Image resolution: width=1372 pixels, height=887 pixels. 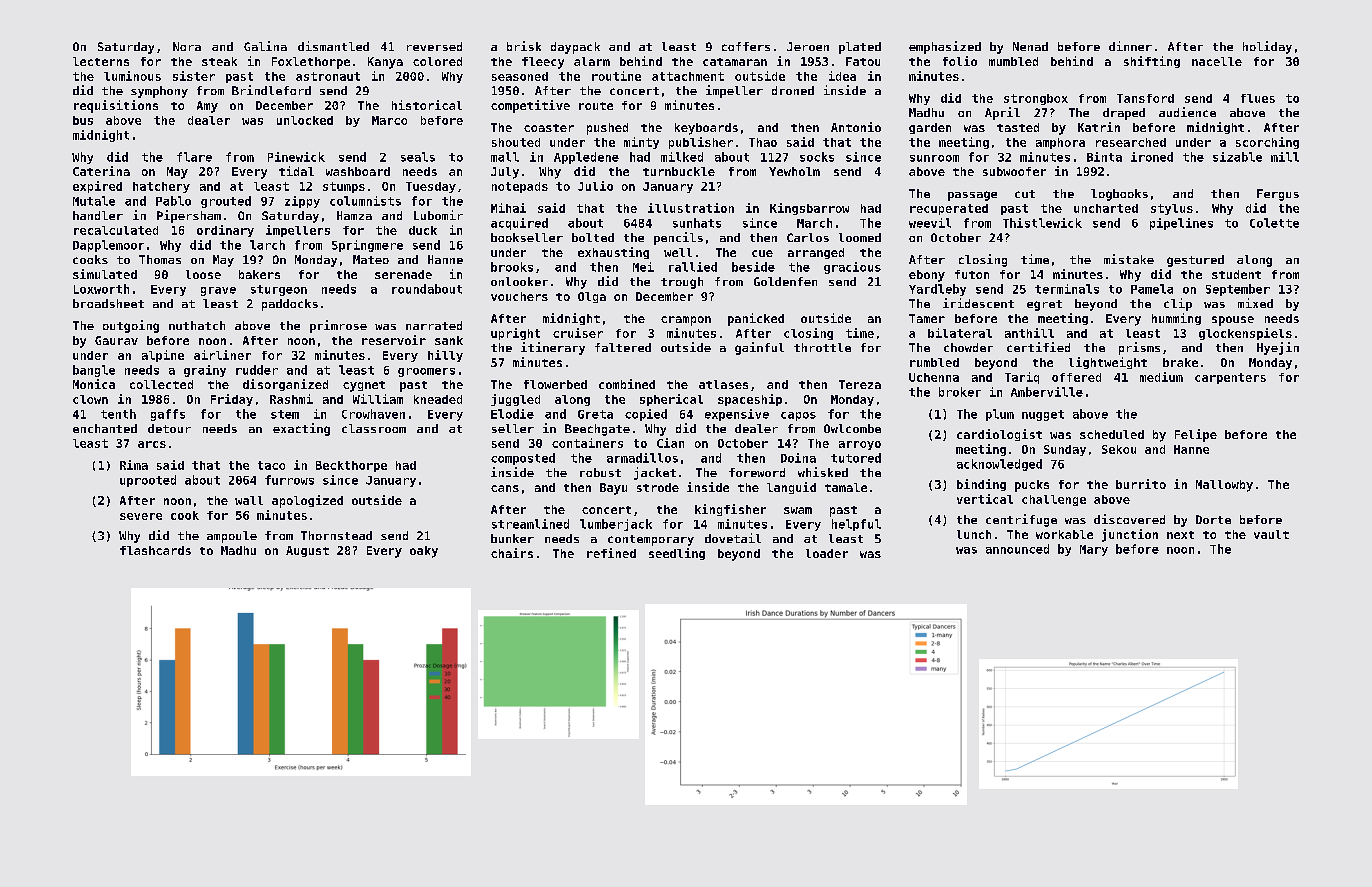 I want to click on exacting, so click(x=301, y=429).
